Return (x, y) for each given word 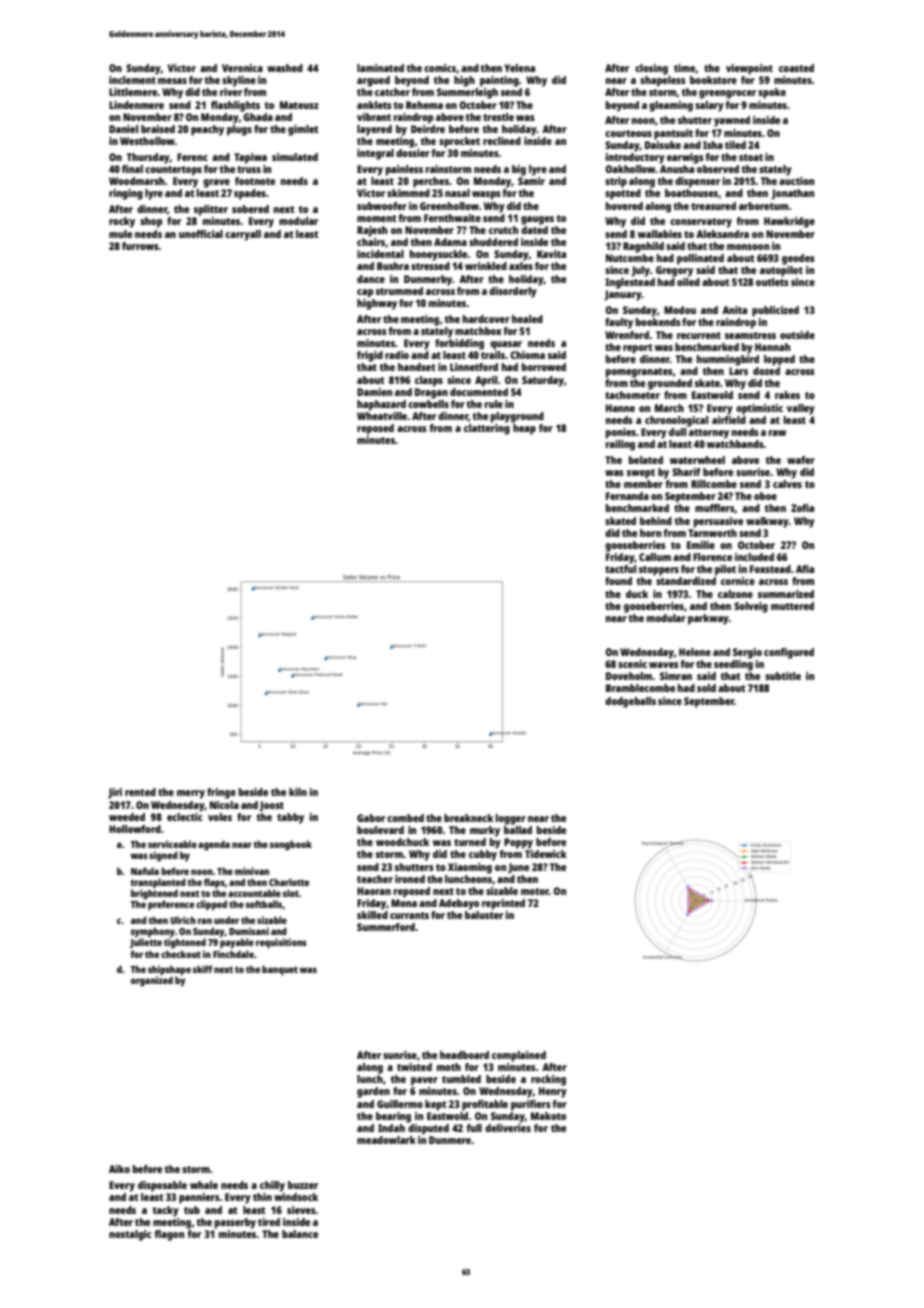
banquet (280, 970)
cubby (483, 855)
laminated (380, 68)
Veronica (242, 68)
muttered (792, 606)
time (685, 68)
